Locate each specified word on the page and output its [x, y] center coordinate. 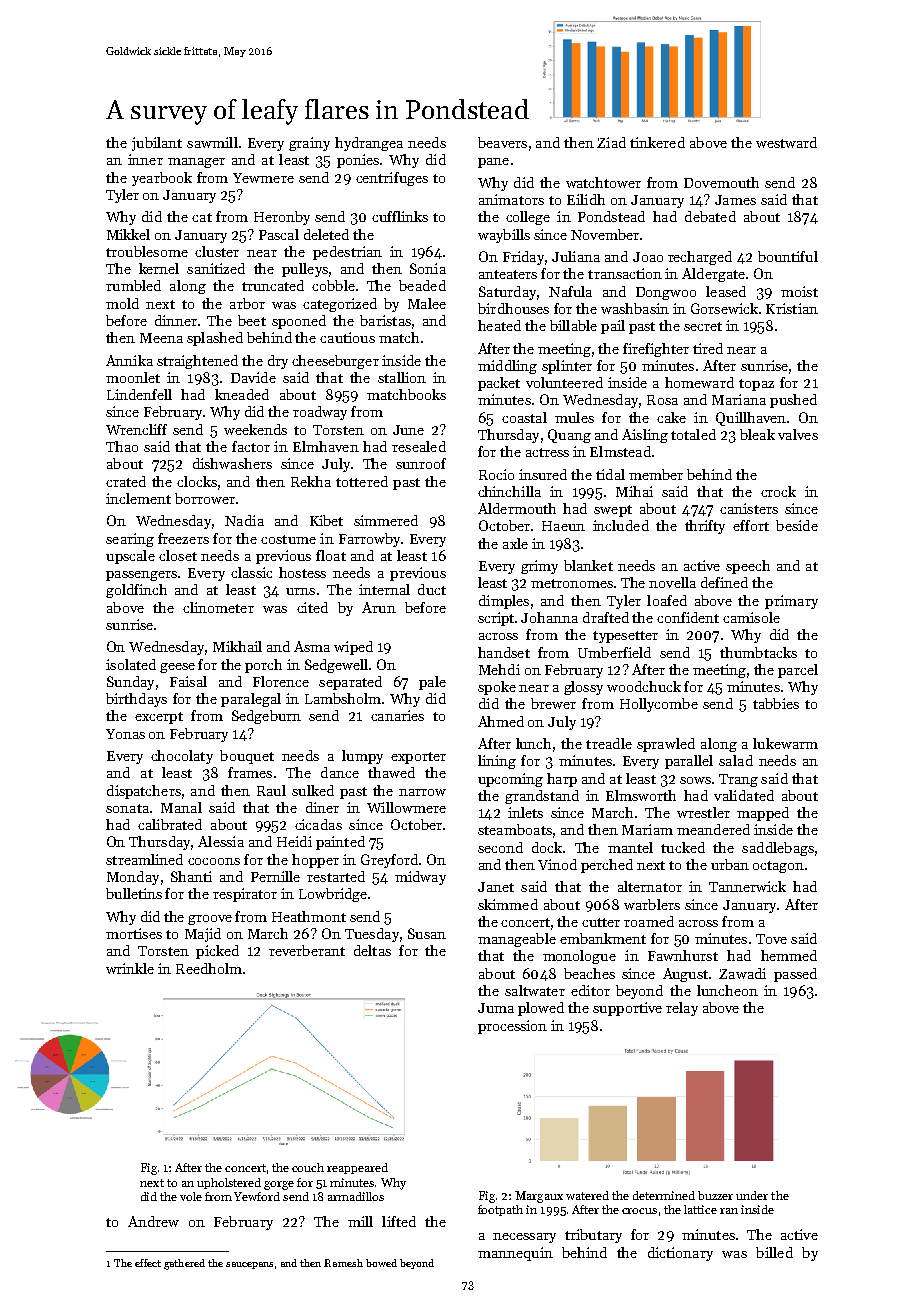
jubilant [157, 144]
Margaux [539, 1197]
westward [786, 142]
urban [730, 864]
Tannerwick [747, 886]
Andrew [153, 1221]
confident [688, 617]
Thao [122, 446]
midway [420, 878]
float [331, 555]
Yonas [125, 734]
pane [493, 163]
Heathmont [309, 916]
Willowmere [406, 807]
